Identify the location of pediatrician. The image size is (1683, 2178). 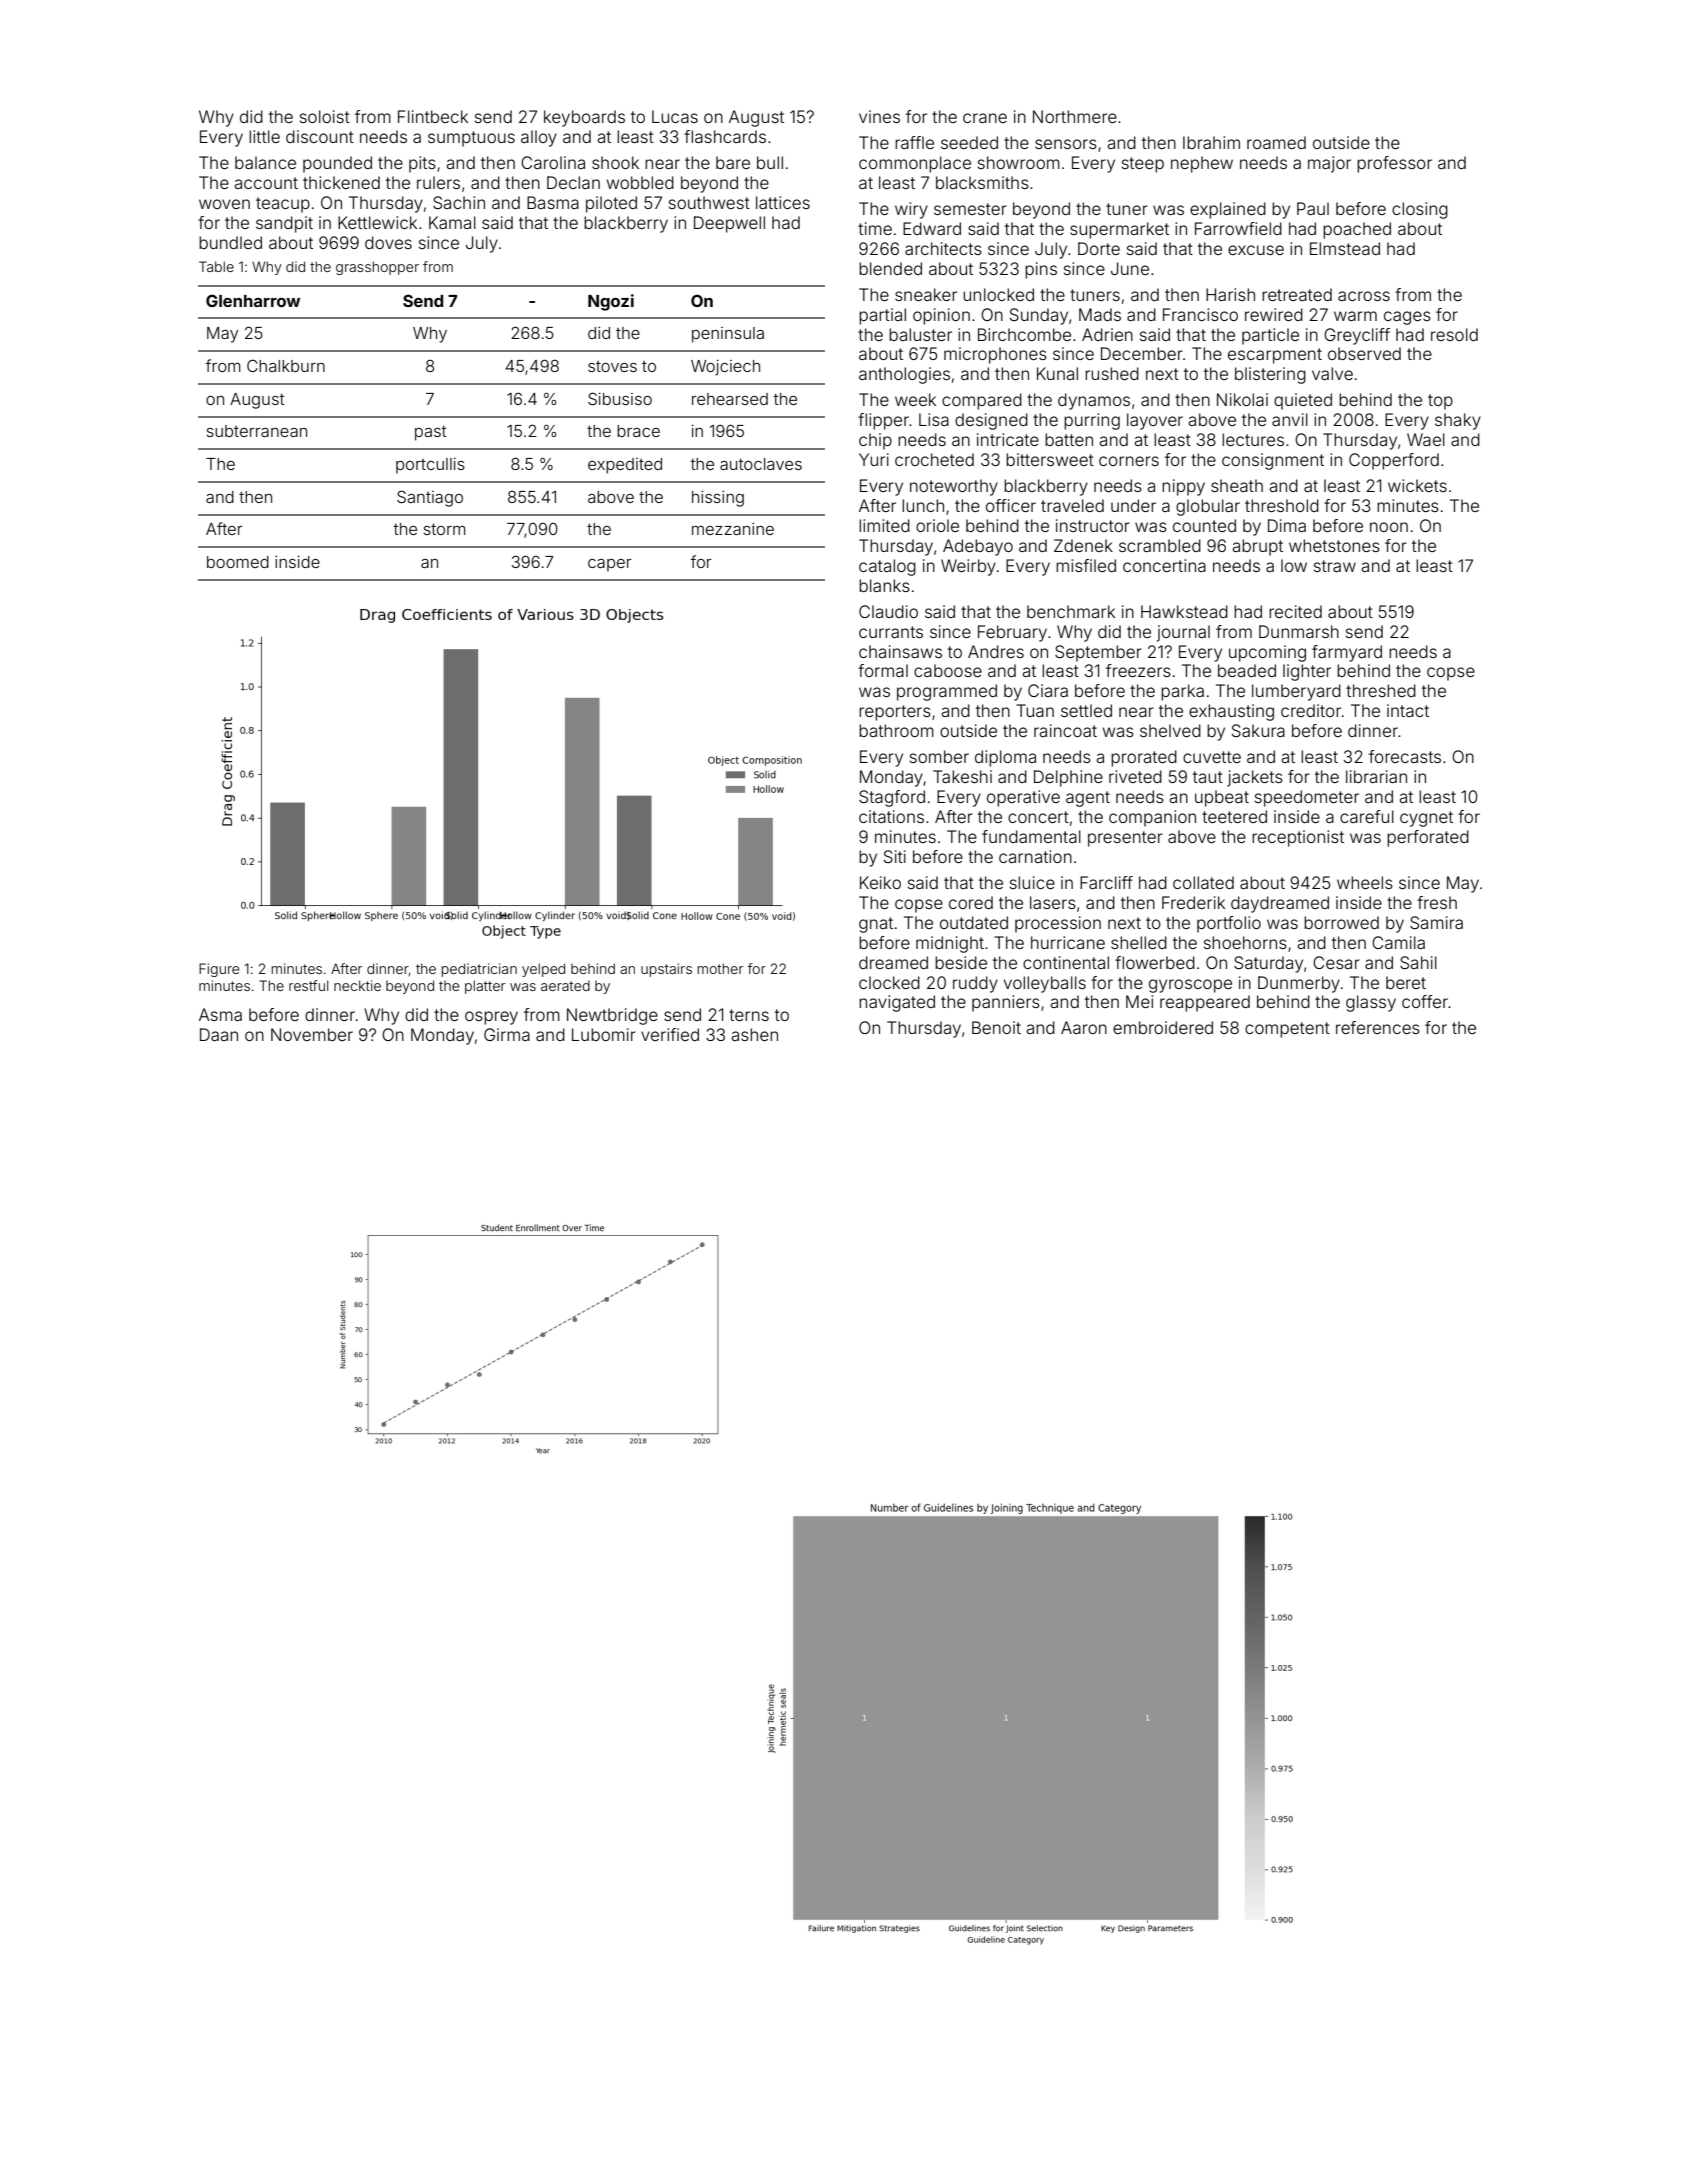
(479, 970).
